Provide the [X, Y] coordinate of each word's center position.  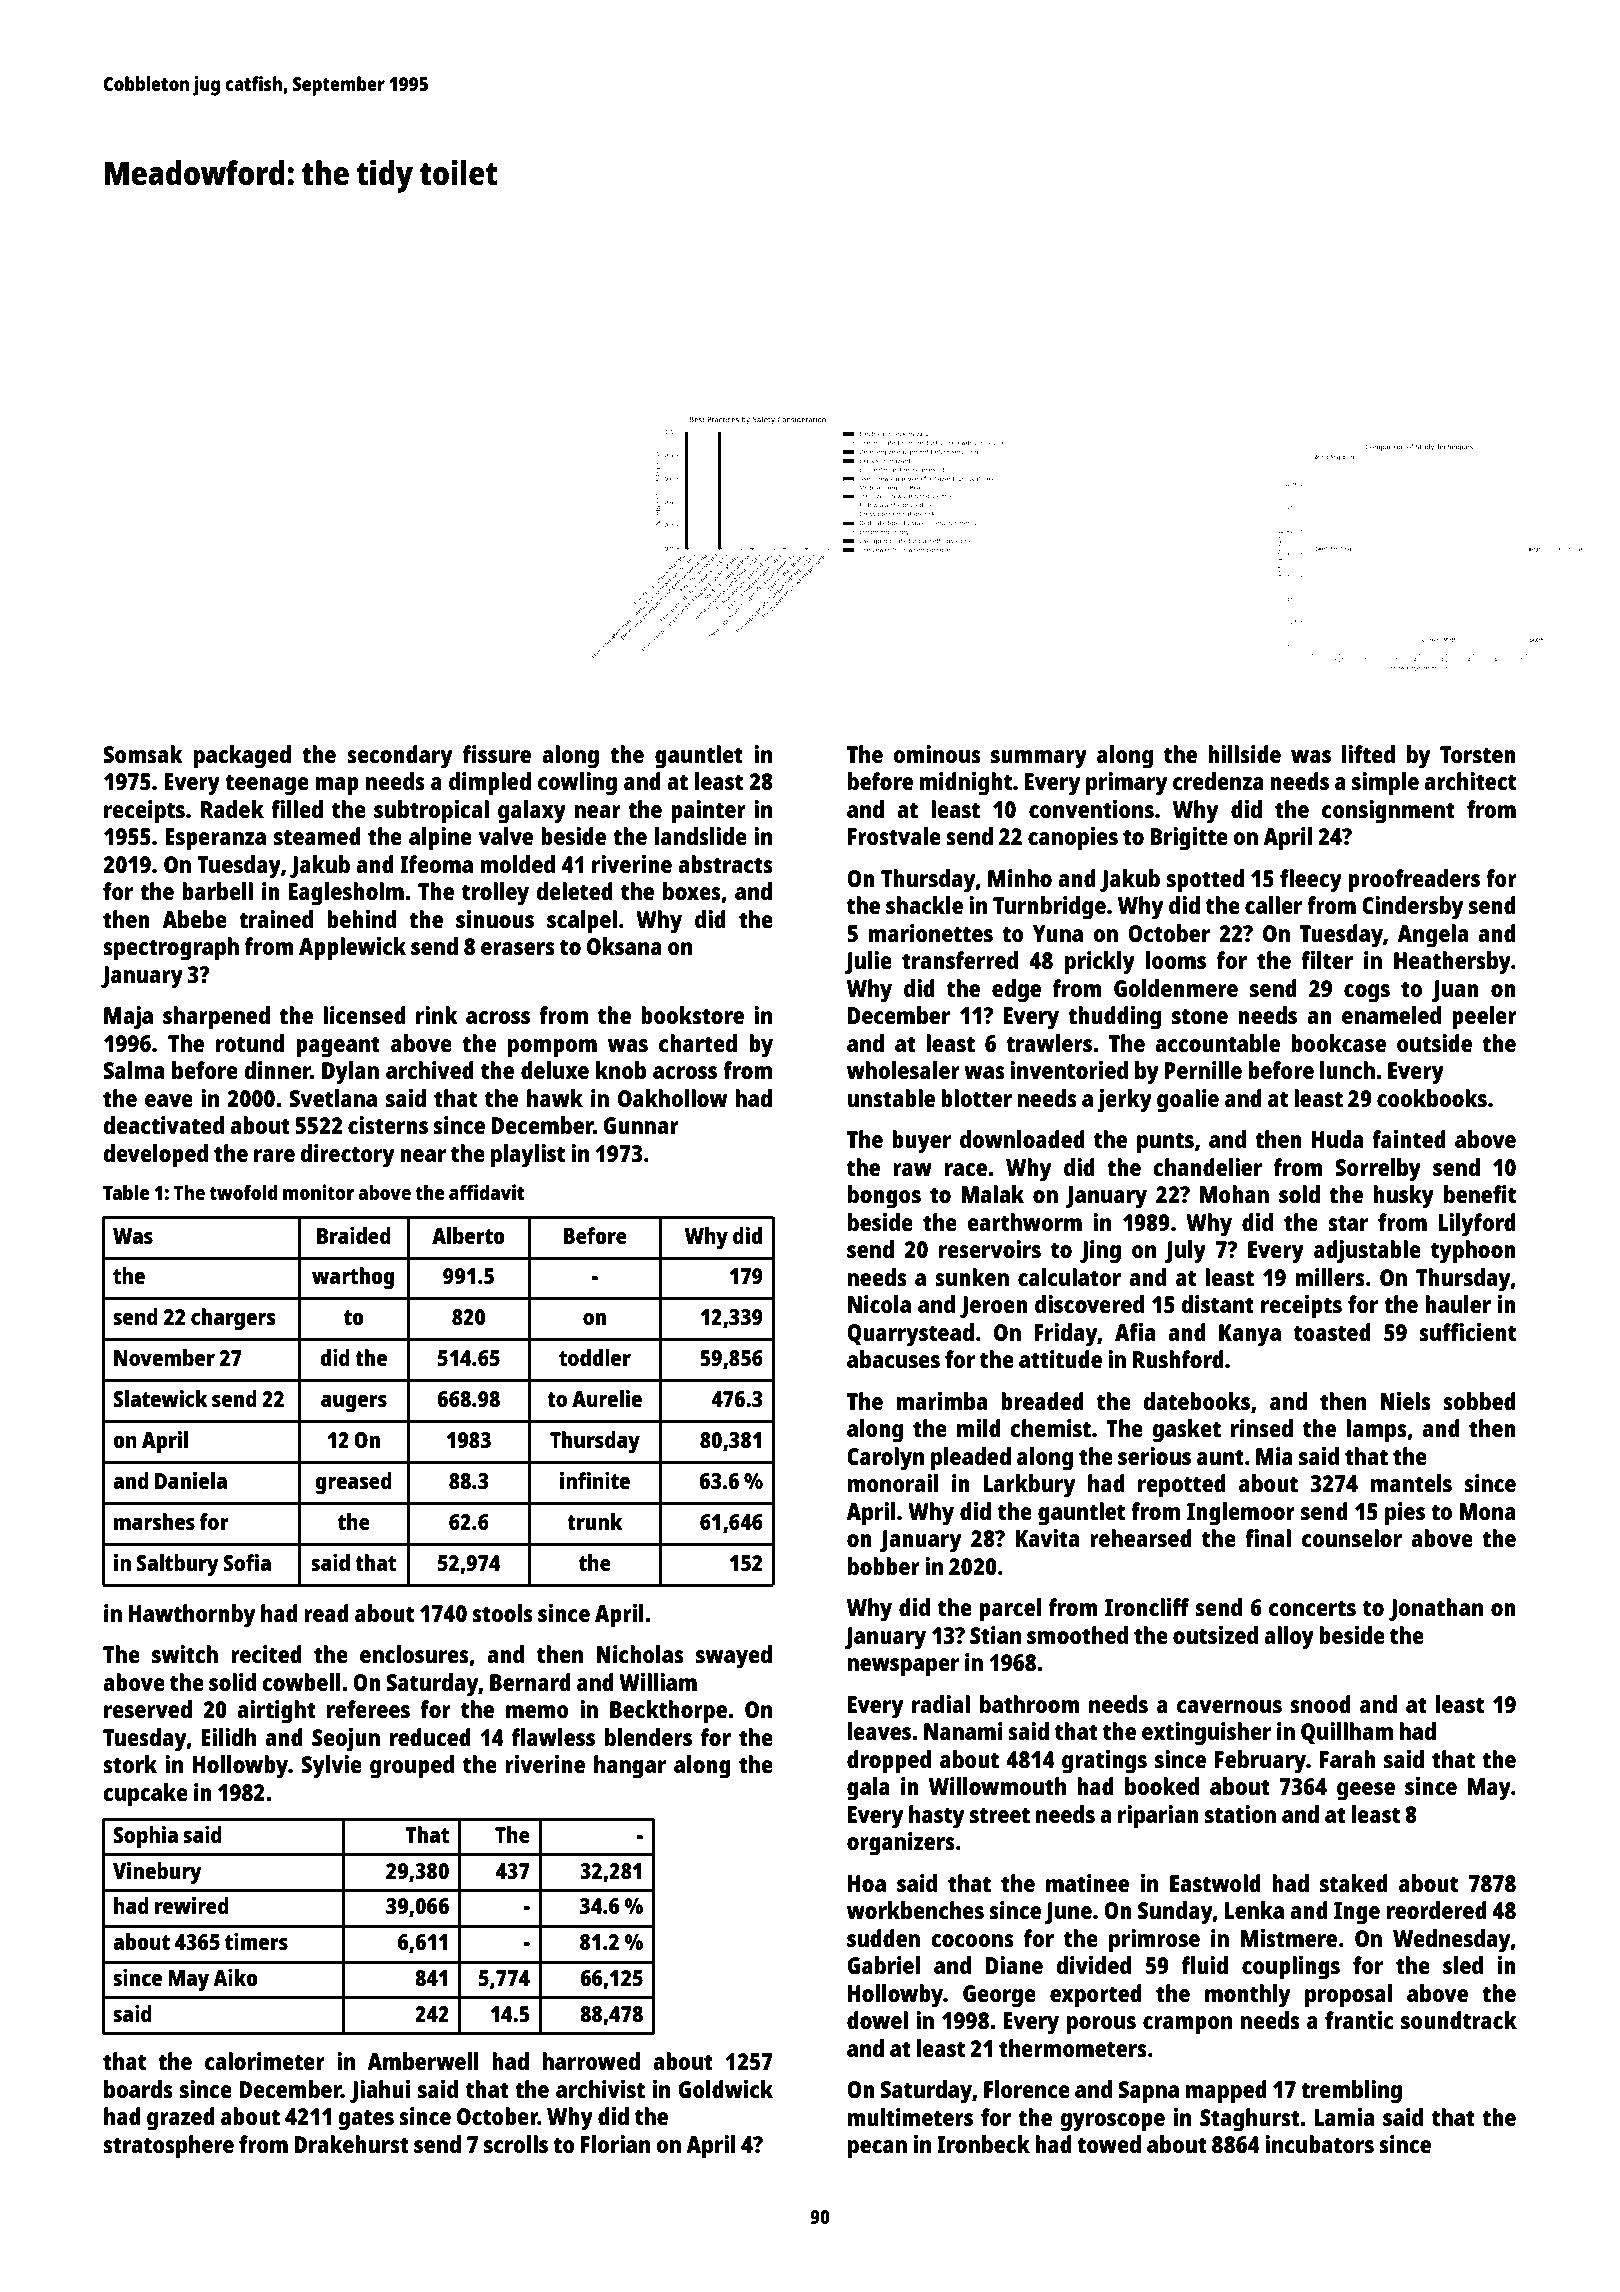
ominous [937, 754]
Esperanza [215, 839]
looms [1176, 960]
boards [138, 2089]
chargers [233, 1319]
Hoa [867, 1883]
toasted [1332, 1332]
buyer [921, 1142]
